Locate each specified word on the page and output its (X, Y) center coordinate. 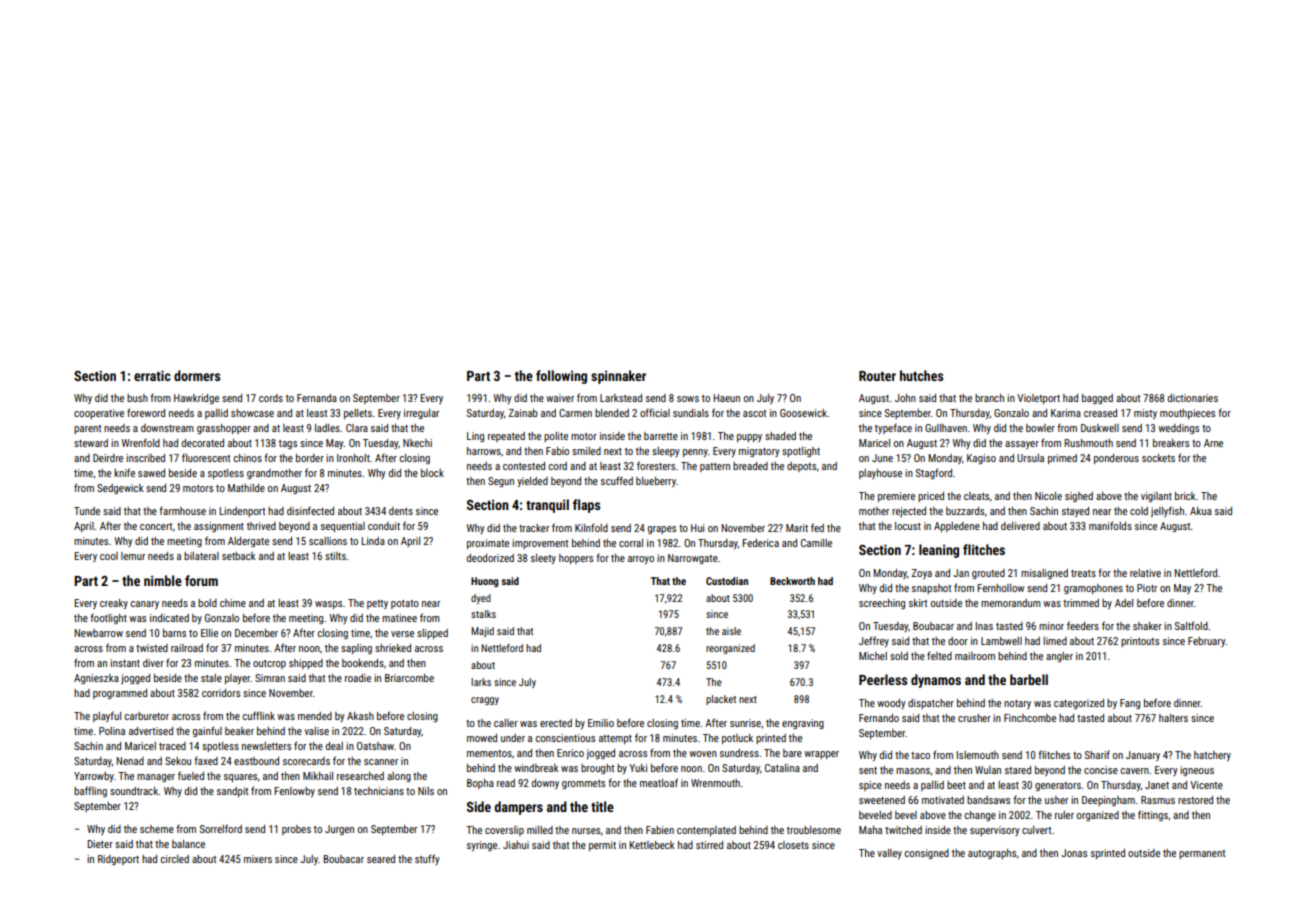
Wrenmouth (715, 783)
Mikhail (318, 776)
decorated (203, 443)
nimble (163, 580)
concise (1101, 770)
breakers (1171, 443)
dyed (481, 599)
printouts (1140, 642)
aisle (731, 631)
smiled (586, 451)
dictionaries (1193, 398)
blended (612, 413)
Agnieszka (96, 679)
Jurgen (339, 830)
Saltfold (1191, 625)
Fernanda (317, 398)
